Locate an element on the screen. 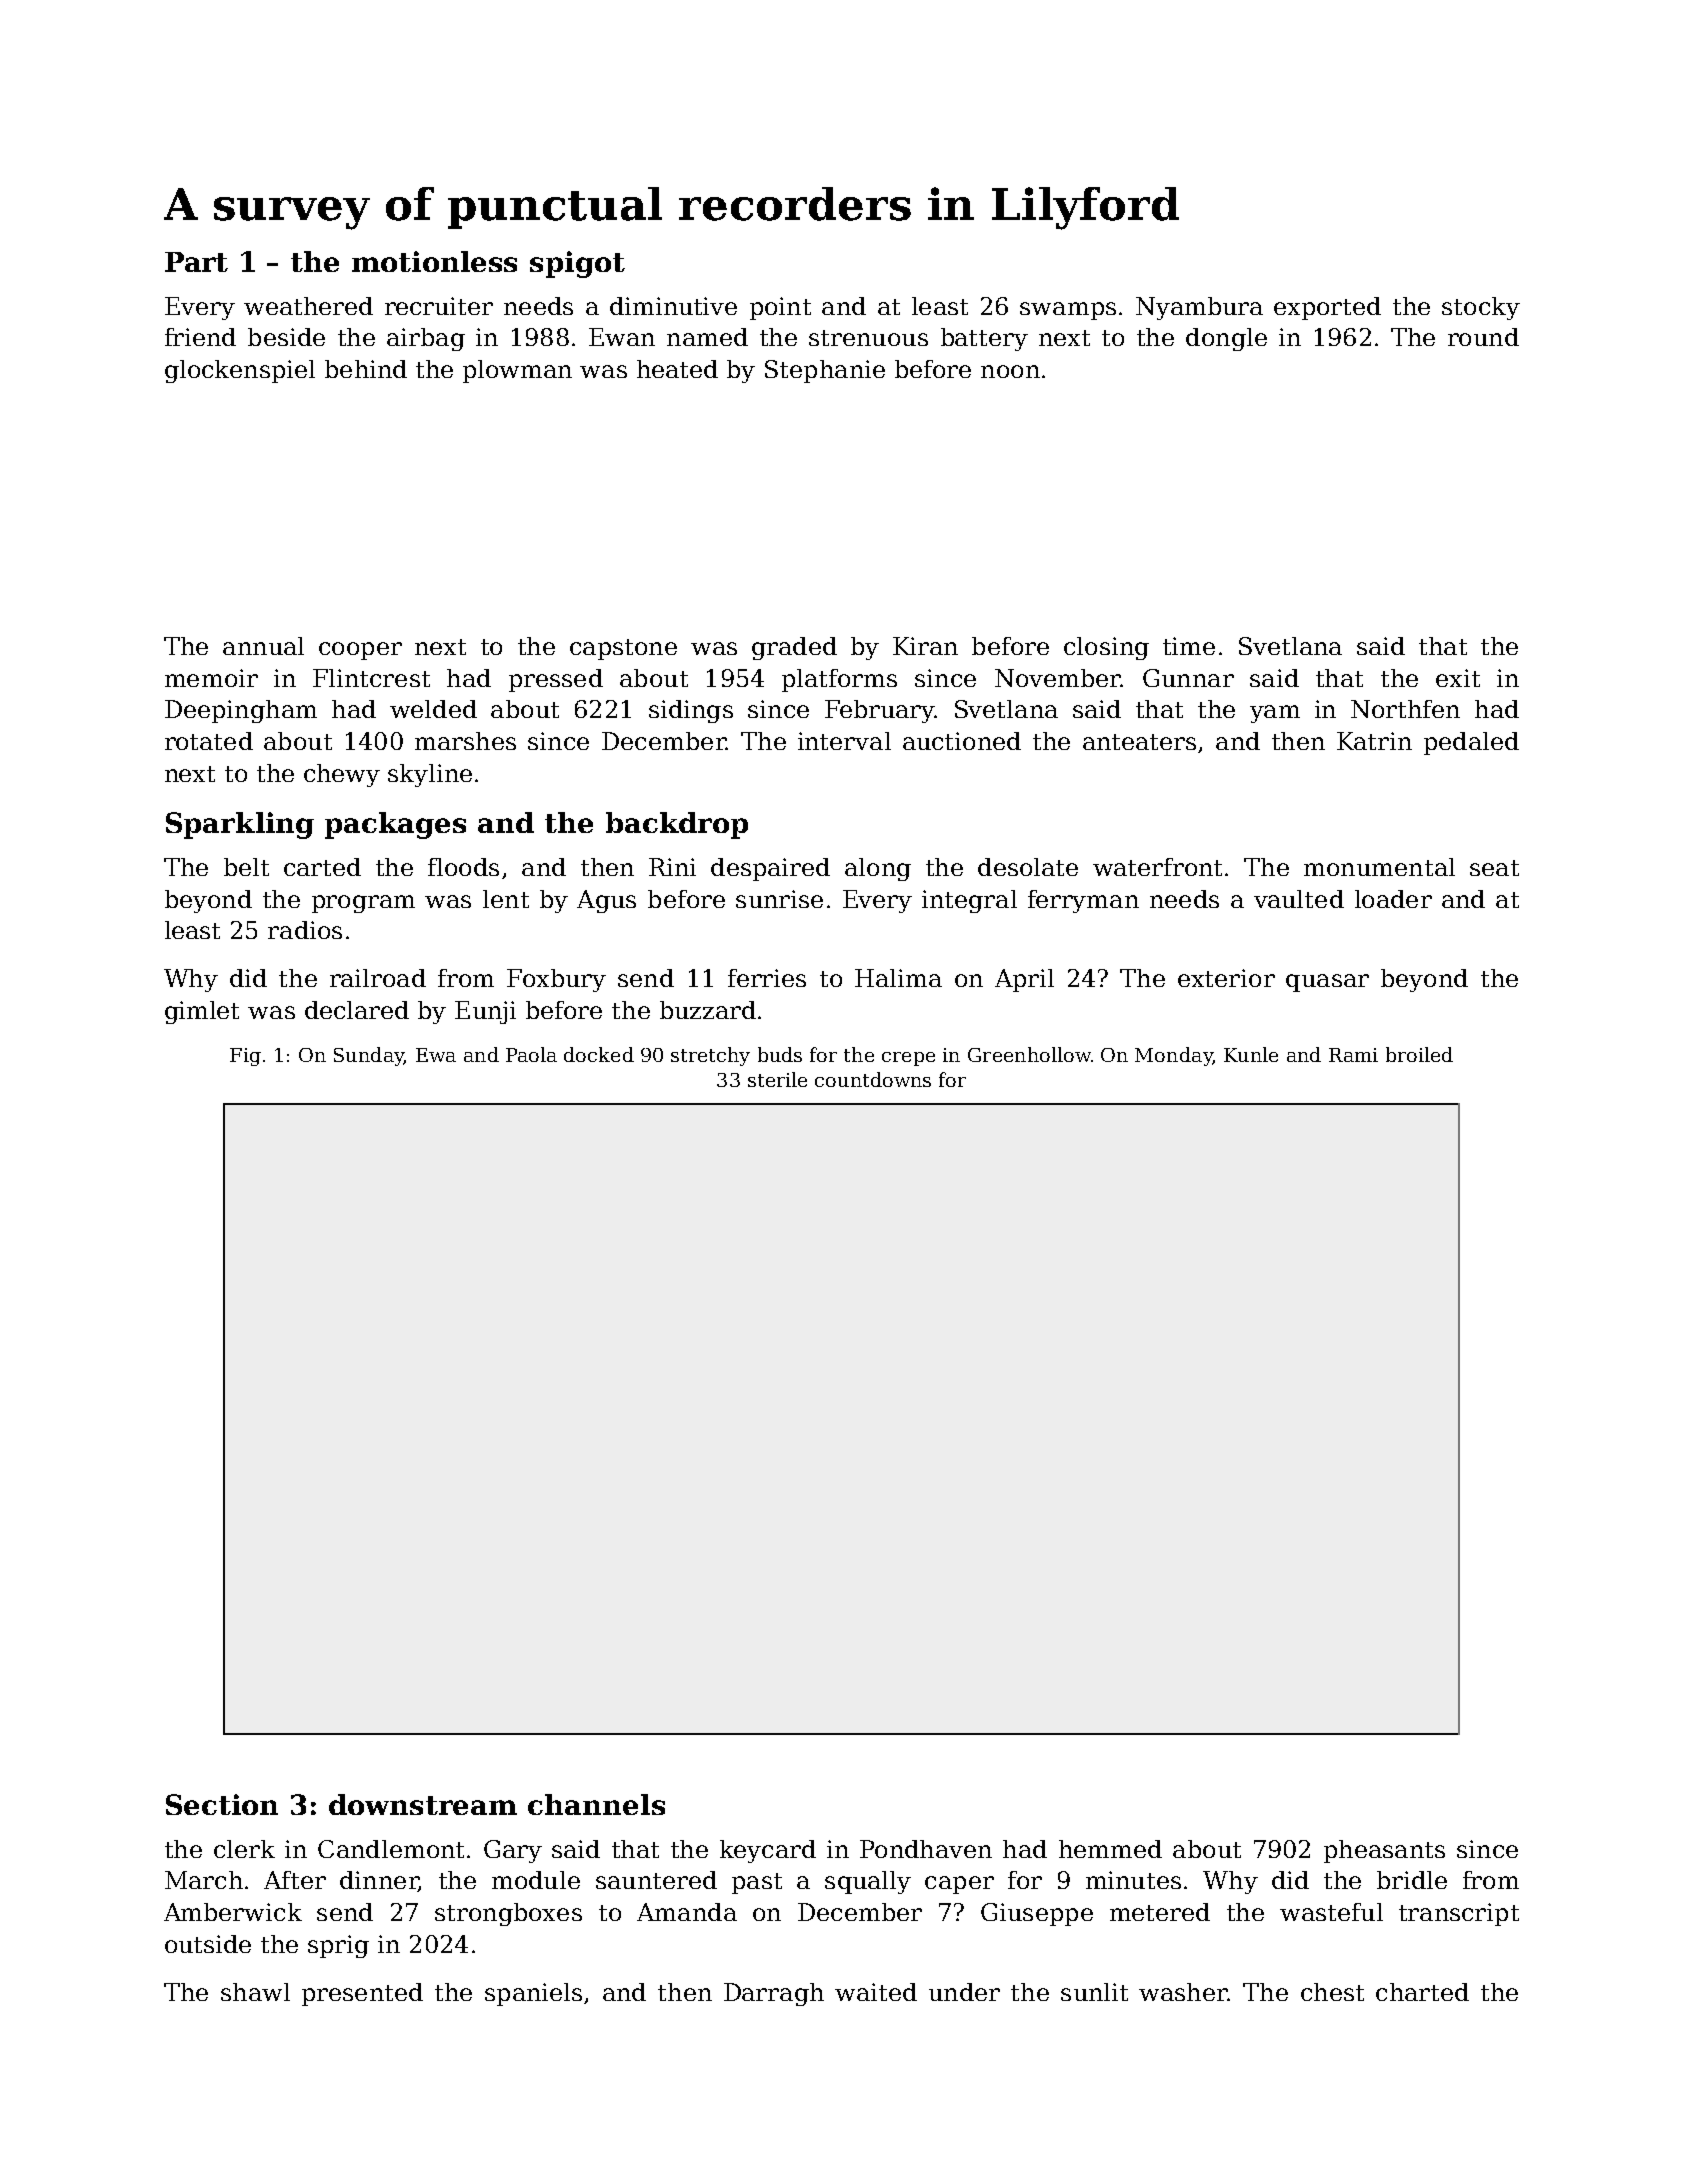  Fig is located at coordinates (245, 1057).
